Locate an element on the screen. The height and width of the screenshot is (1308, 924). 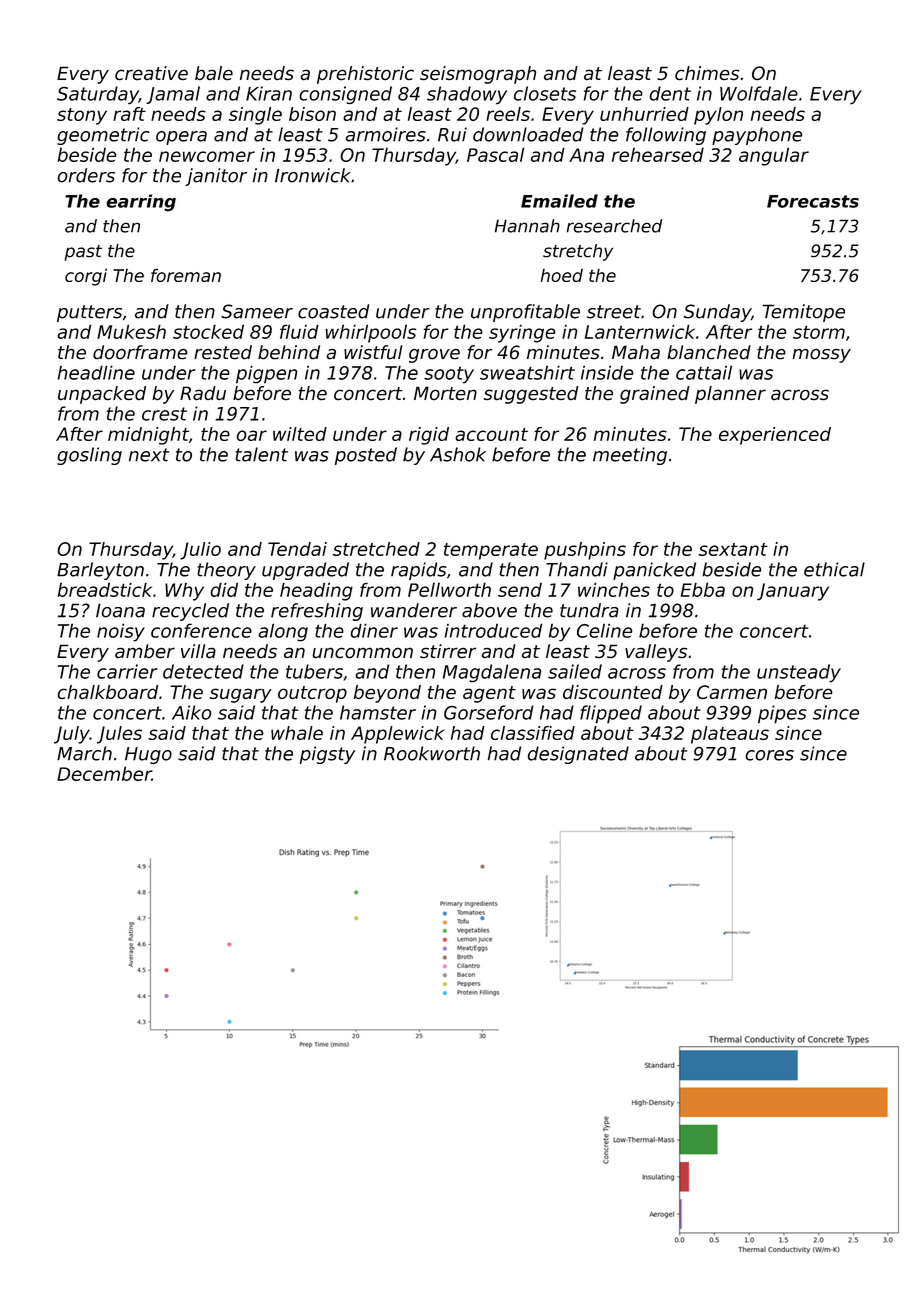
Jules is located at coordinates (119, 735).
